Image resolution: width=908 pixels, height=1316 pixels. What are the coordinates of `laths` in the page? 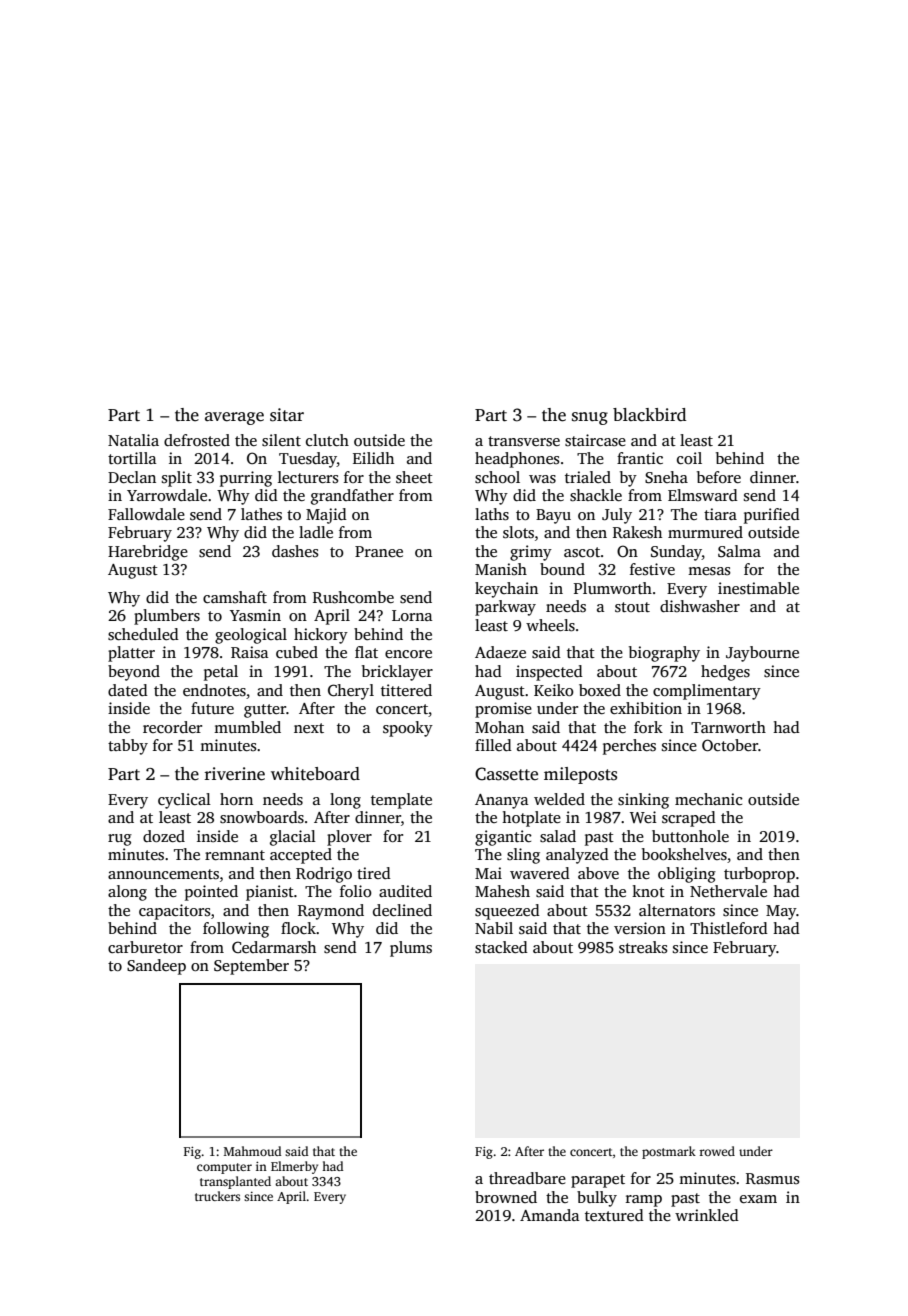 It's located at (492, 514).
